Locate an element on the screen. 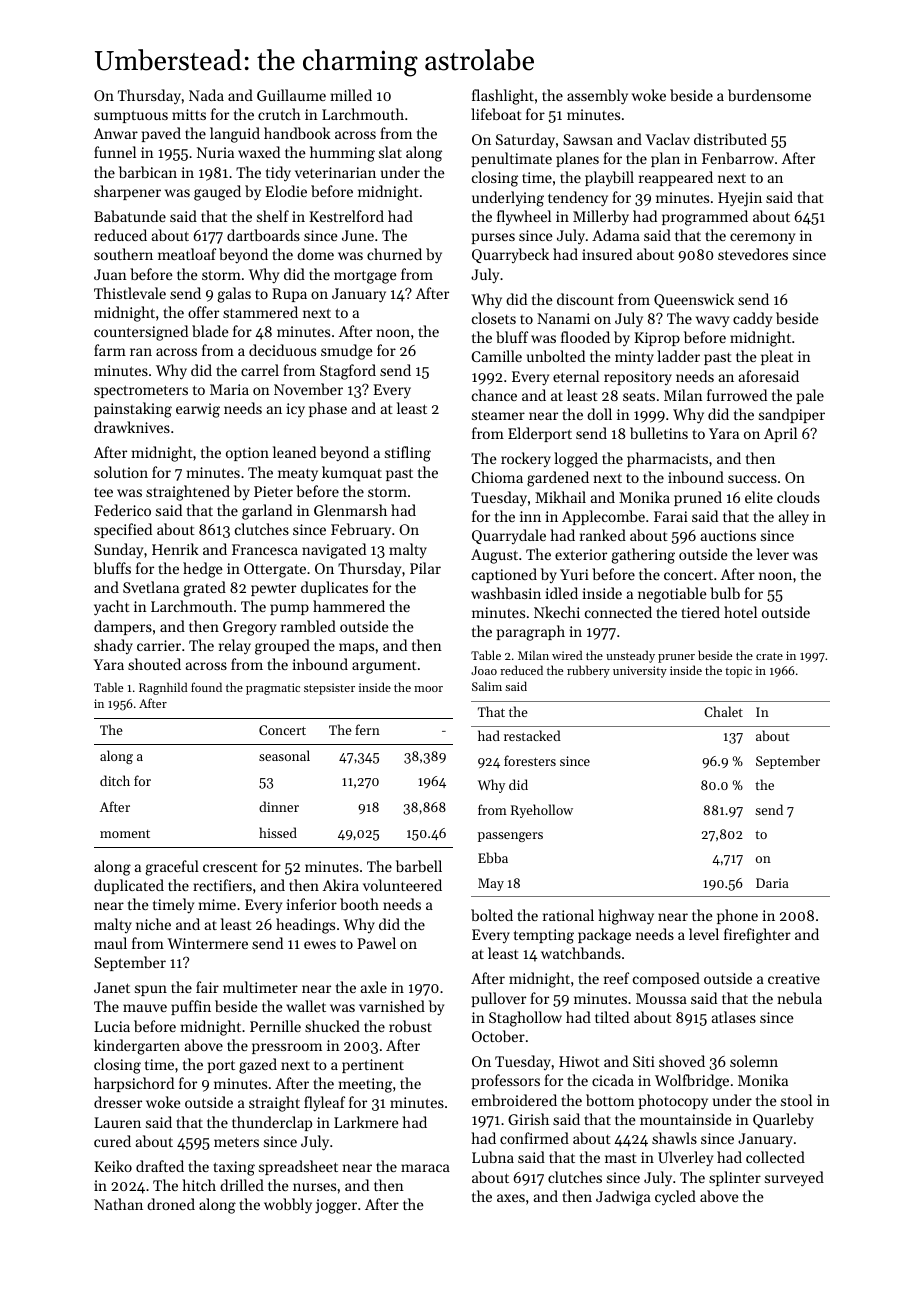 This screenshot has height=1308, width=924. wobbly is located at coordinates (288, 1206).
